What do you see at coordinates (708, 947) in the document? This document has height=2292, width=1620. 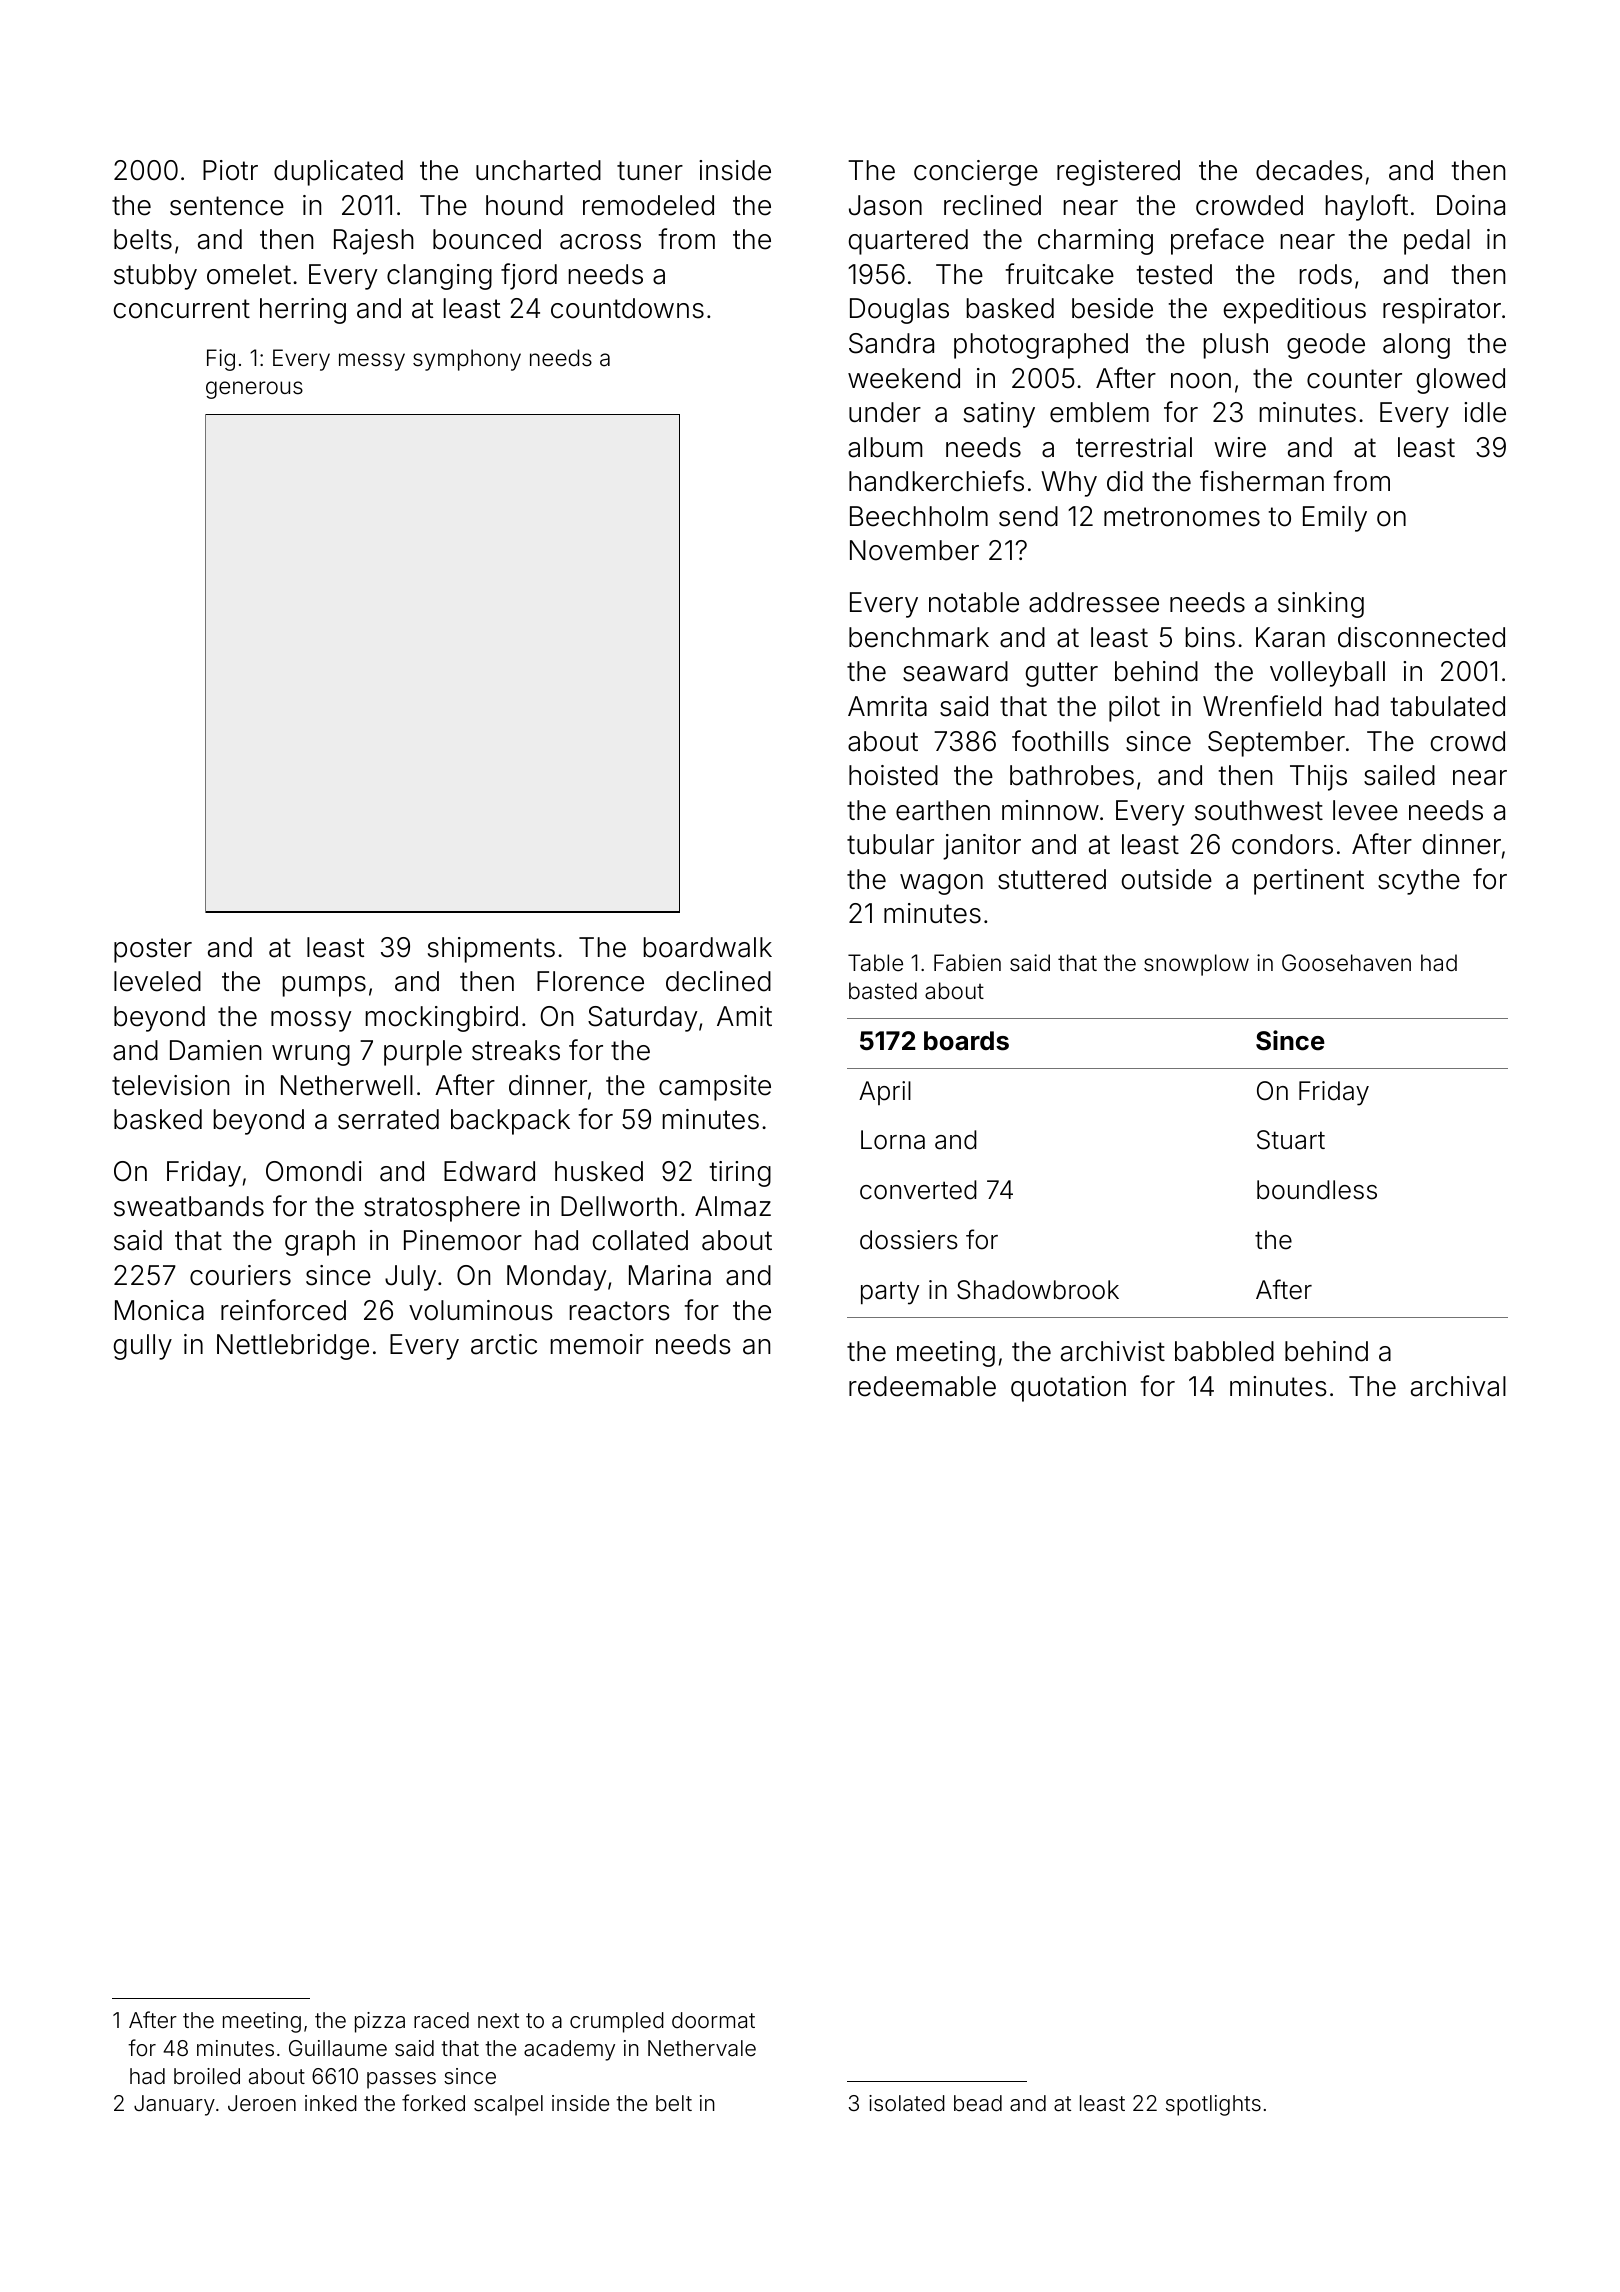 I see `boardwalk` at bounding box center [708, 947].
